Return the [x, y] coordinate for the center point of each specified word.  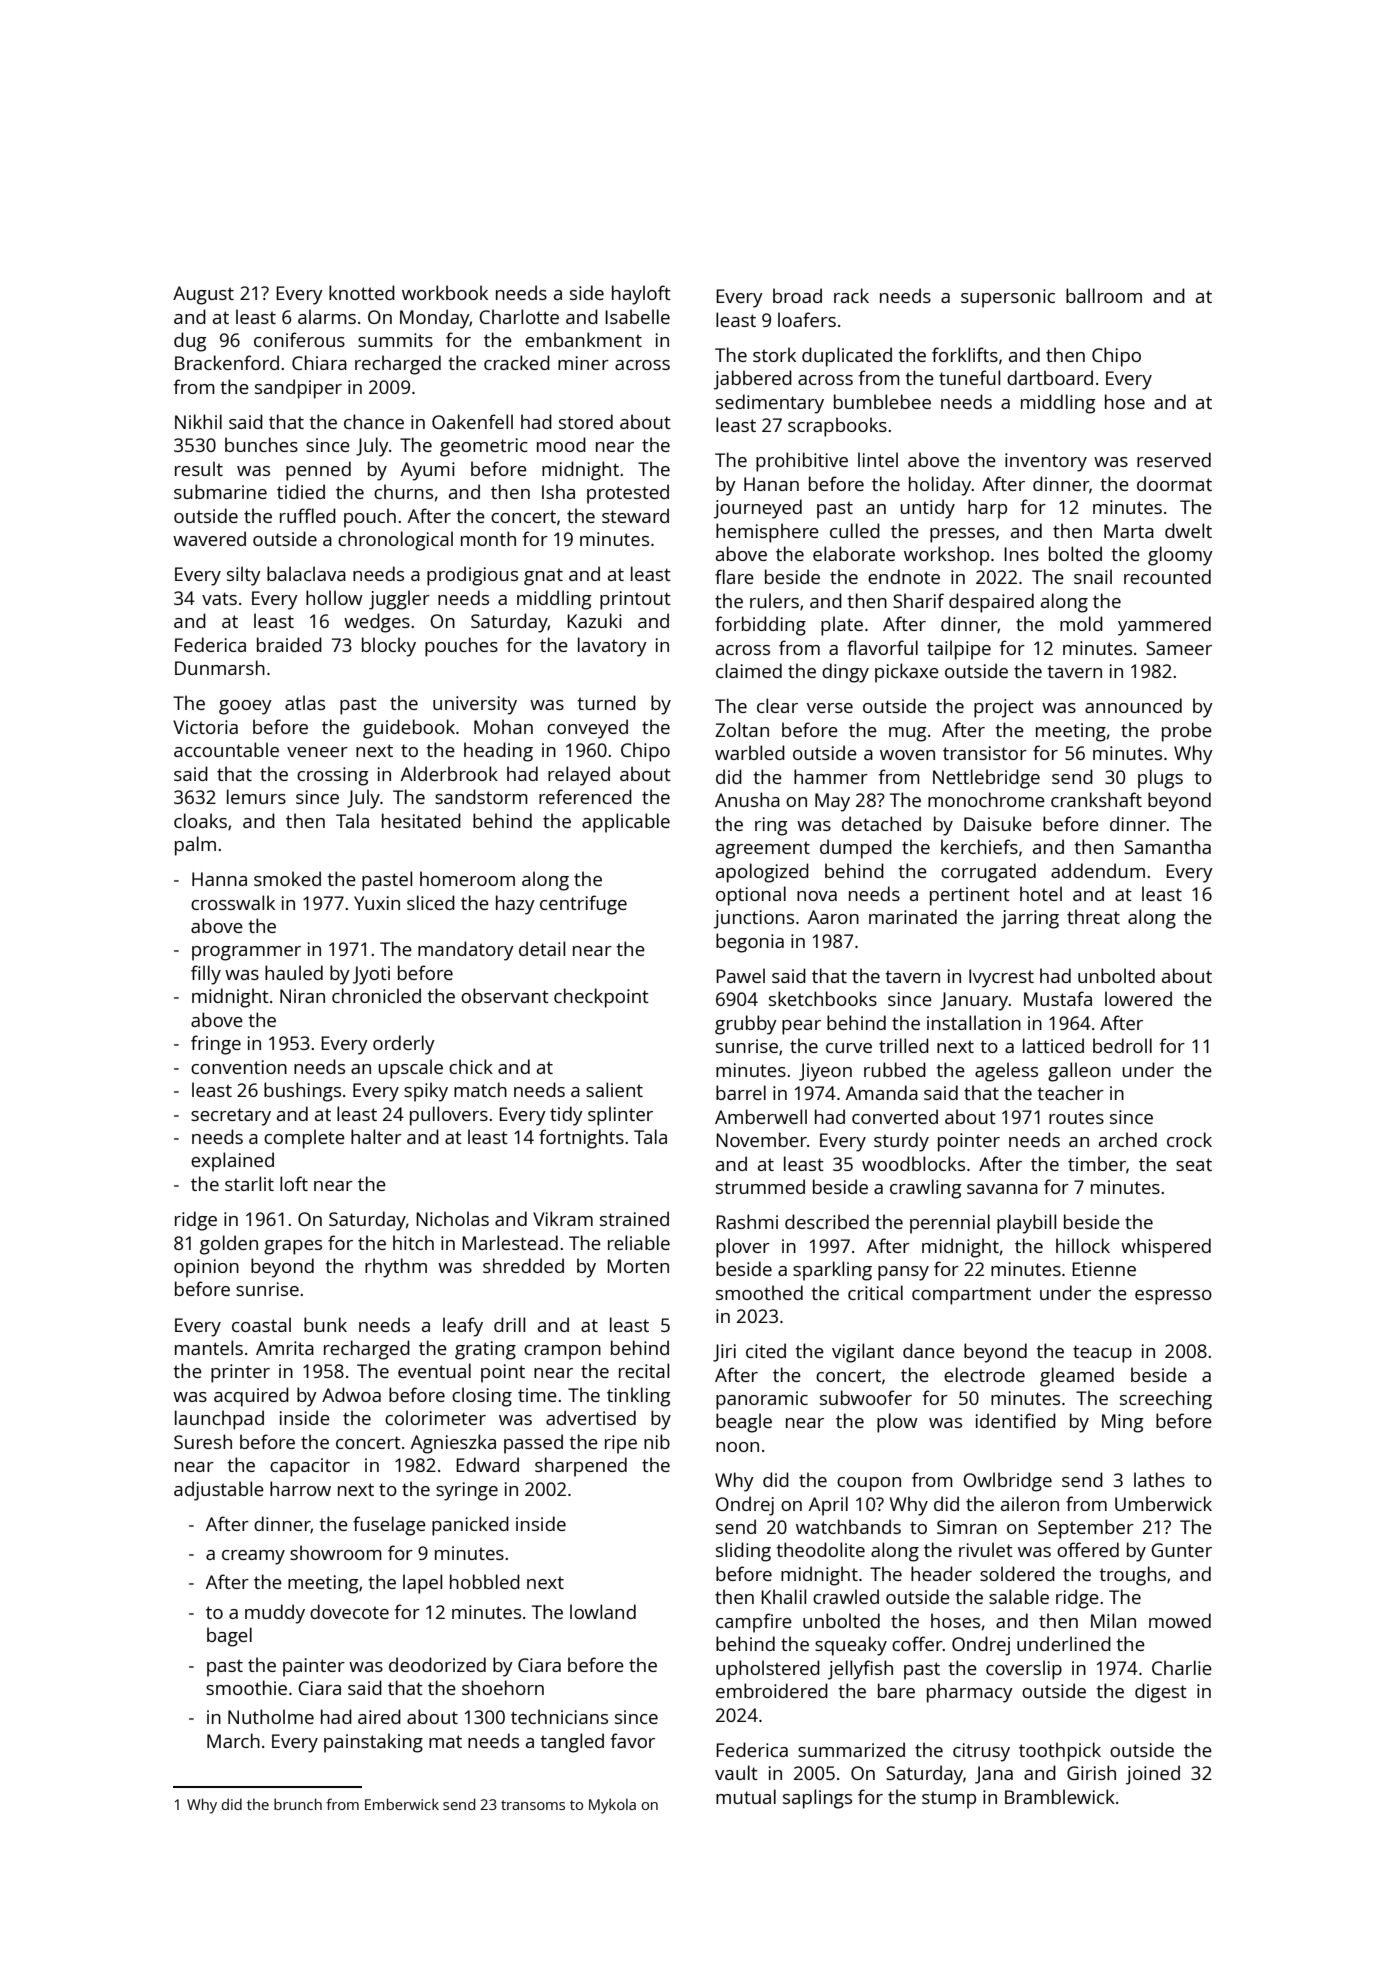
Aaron [833, 917]
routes [1076, 1117]
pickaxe [907, 673]
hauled [294, 972]
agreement [763, 850]
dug [190, 342]
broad [797, 295]
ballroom [1104, 295]
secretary [231, 1117]
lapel [422, 1584]
